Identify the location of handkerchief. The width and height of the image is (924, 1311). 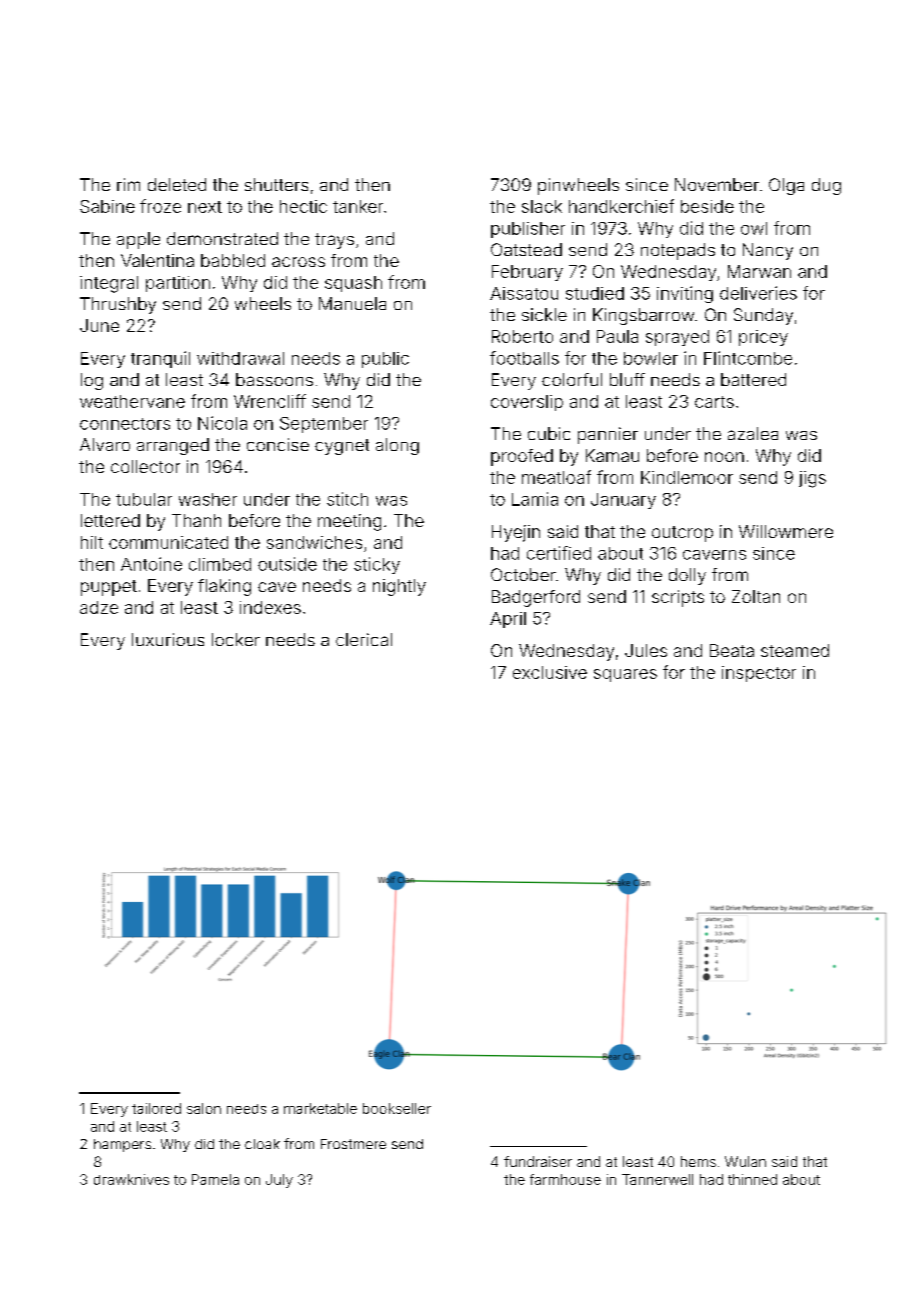
(621, 206).
